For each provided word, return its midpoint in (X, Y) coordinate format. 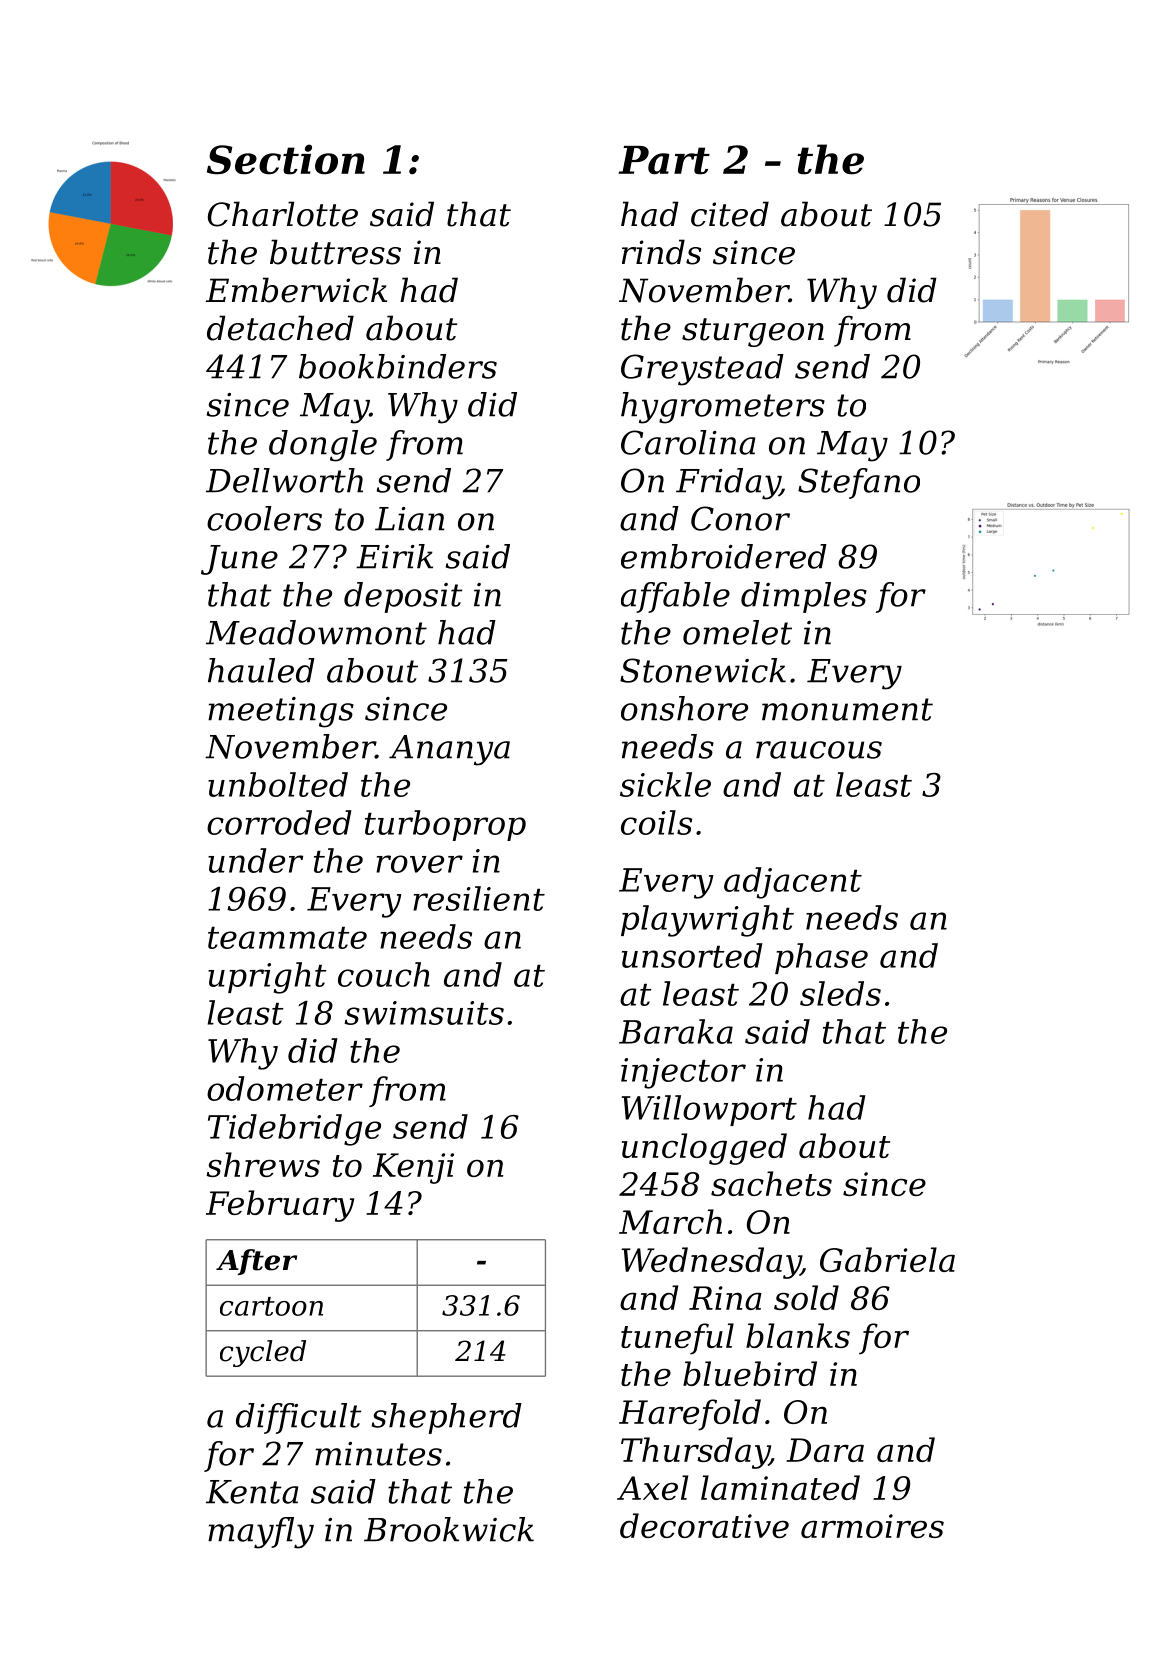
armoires (872, 1526)
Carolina (688, 442)
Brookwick (449, 1529)
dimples (804, 597)
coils (656, 822)
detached (280, 328)
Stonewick (703, 670)
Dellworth (284, 480)
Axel (652, 1487)
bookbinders (398, 366)
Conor (740, 518)
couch (384, 974)
